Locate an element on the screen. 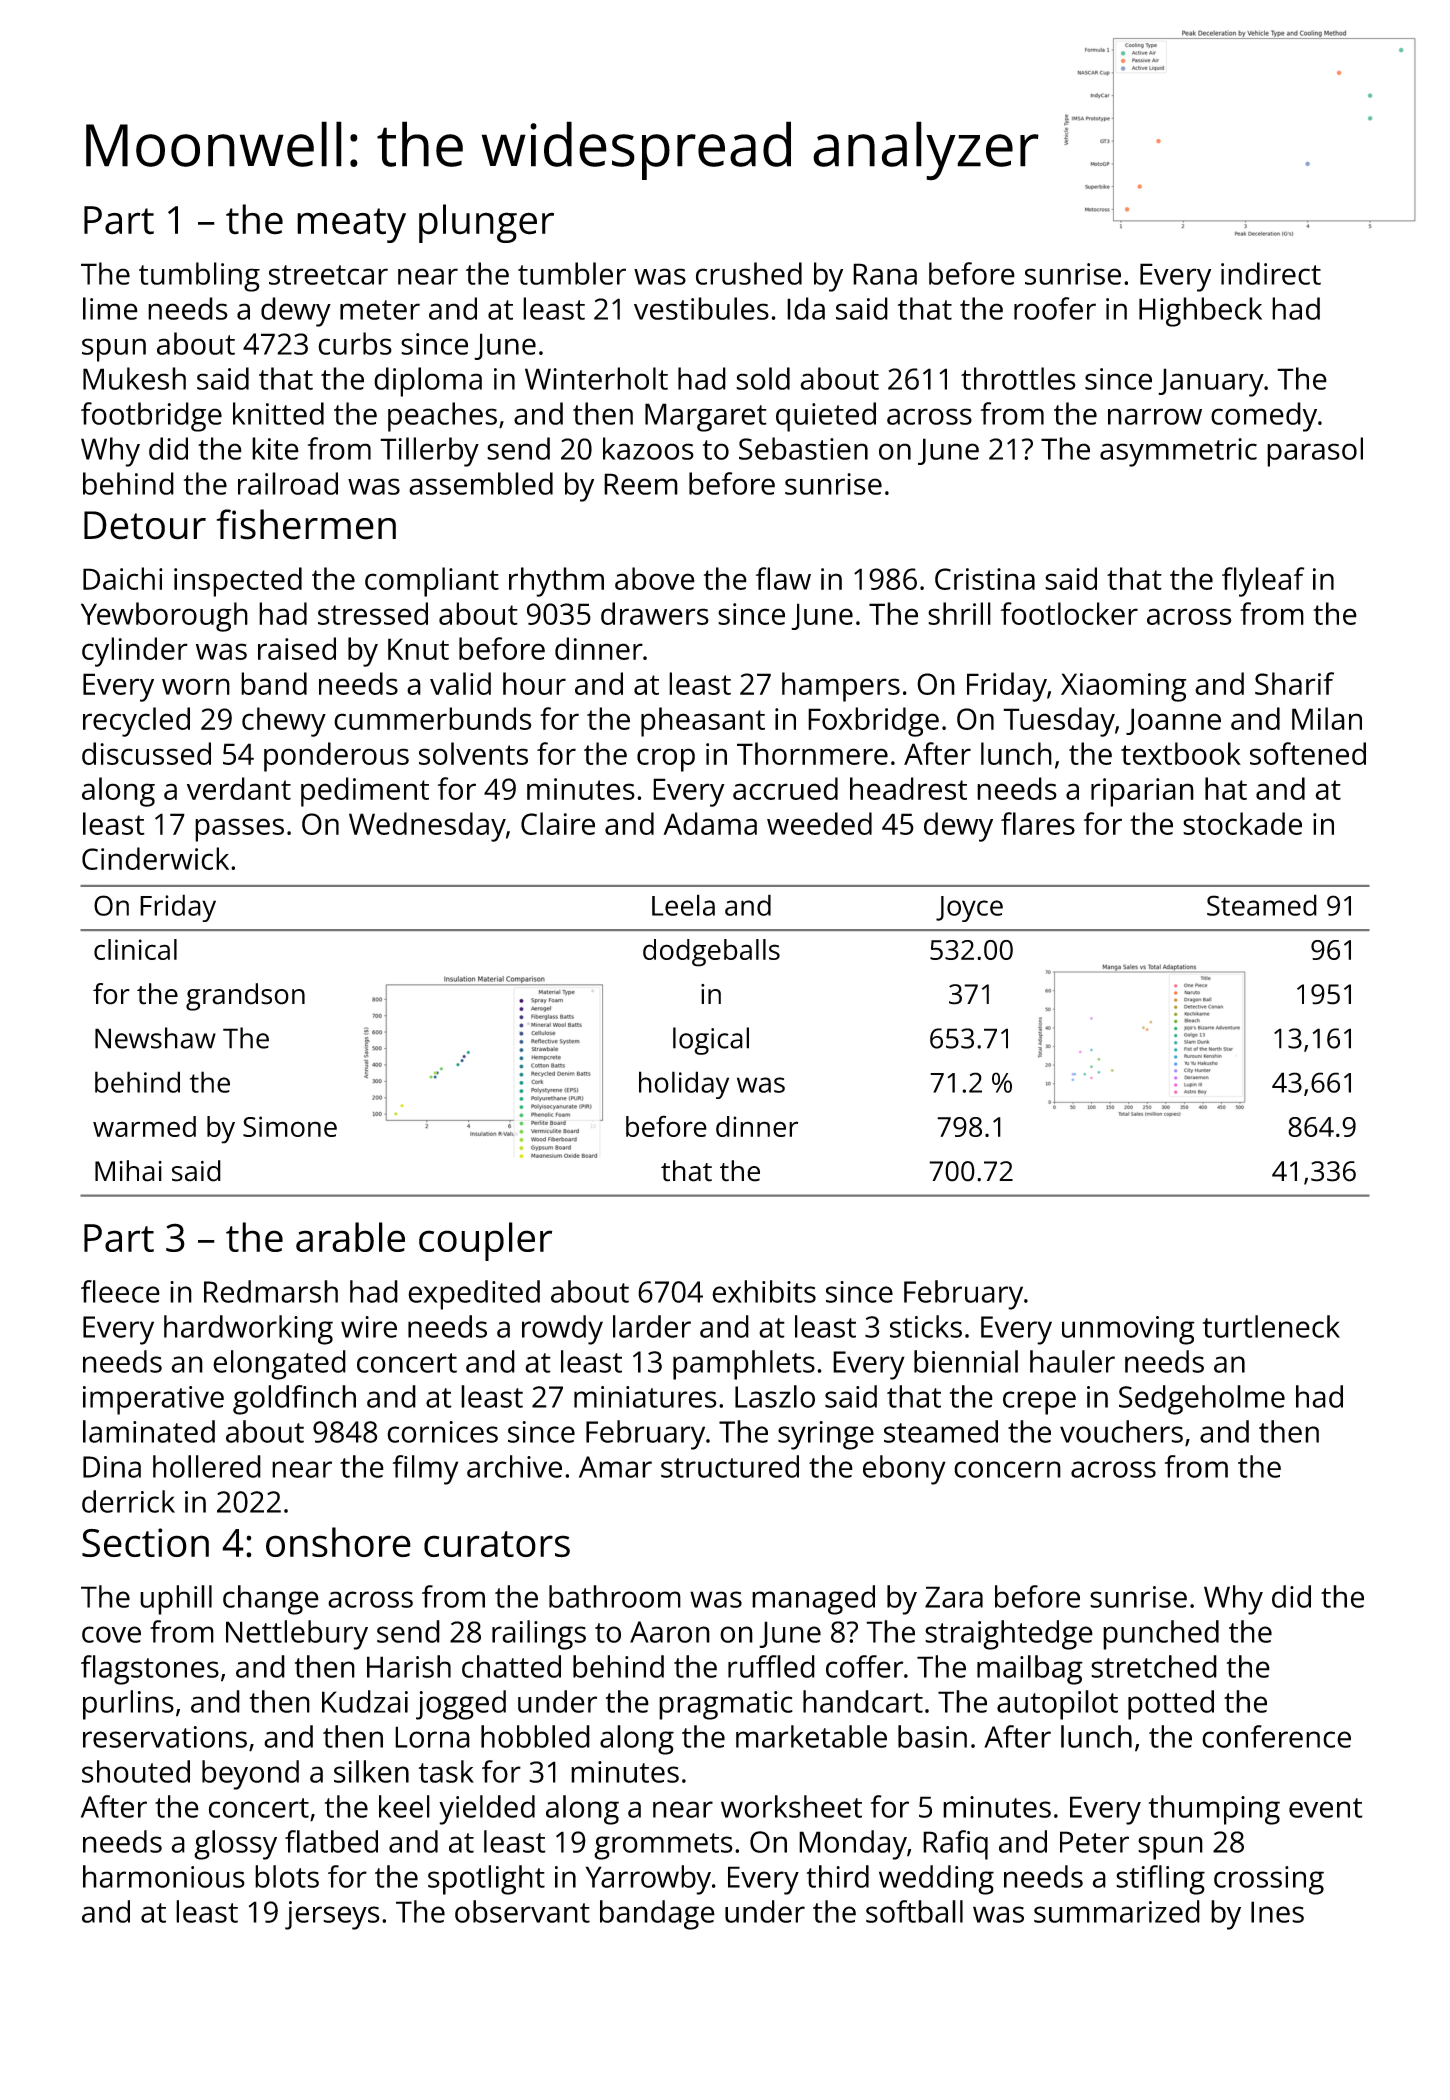 The image size is (1450, 2100). Leela is located at coordinates (683, 905).
